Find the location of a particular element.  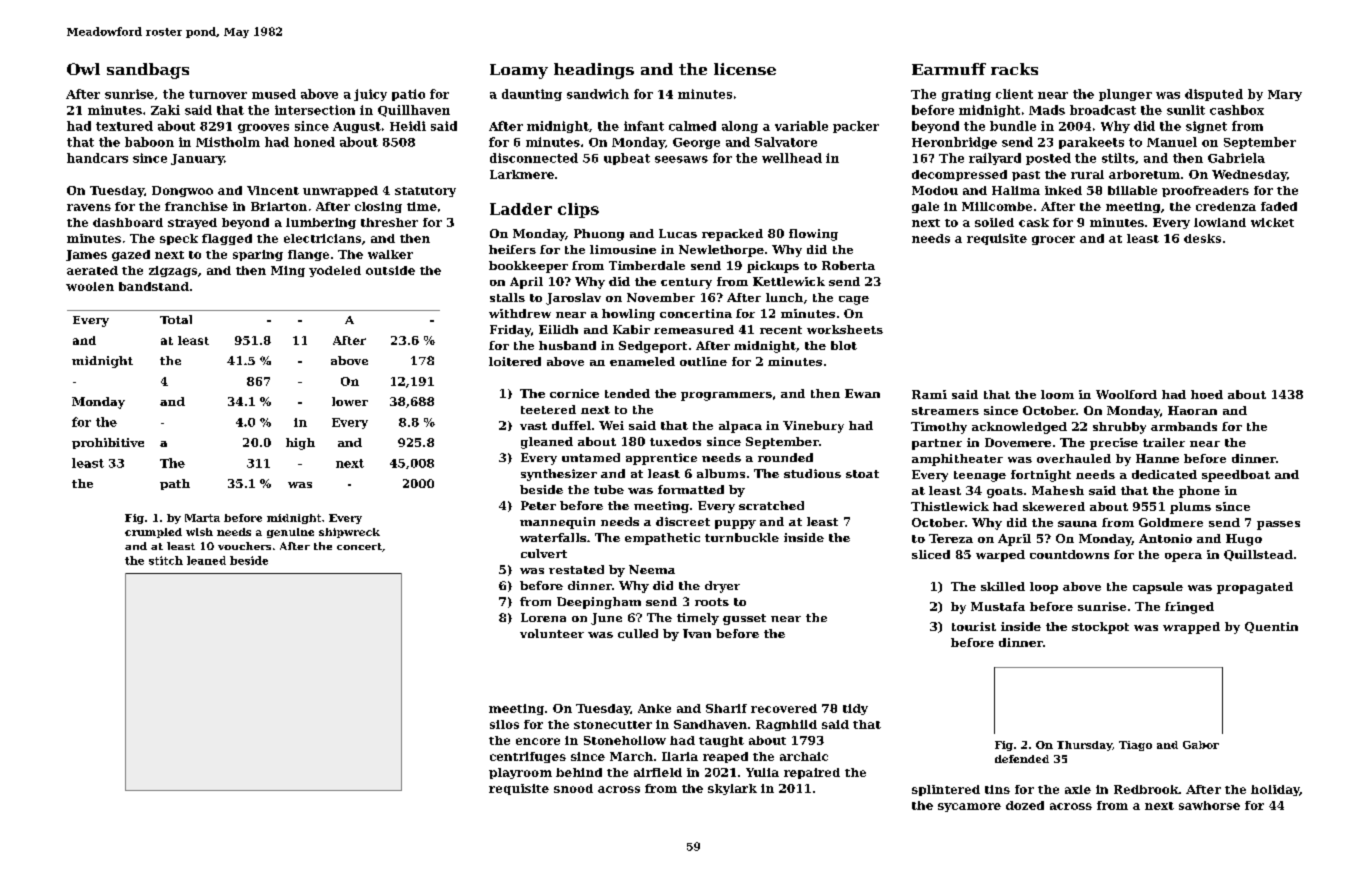

lower is located at coordinates (350, 401).
